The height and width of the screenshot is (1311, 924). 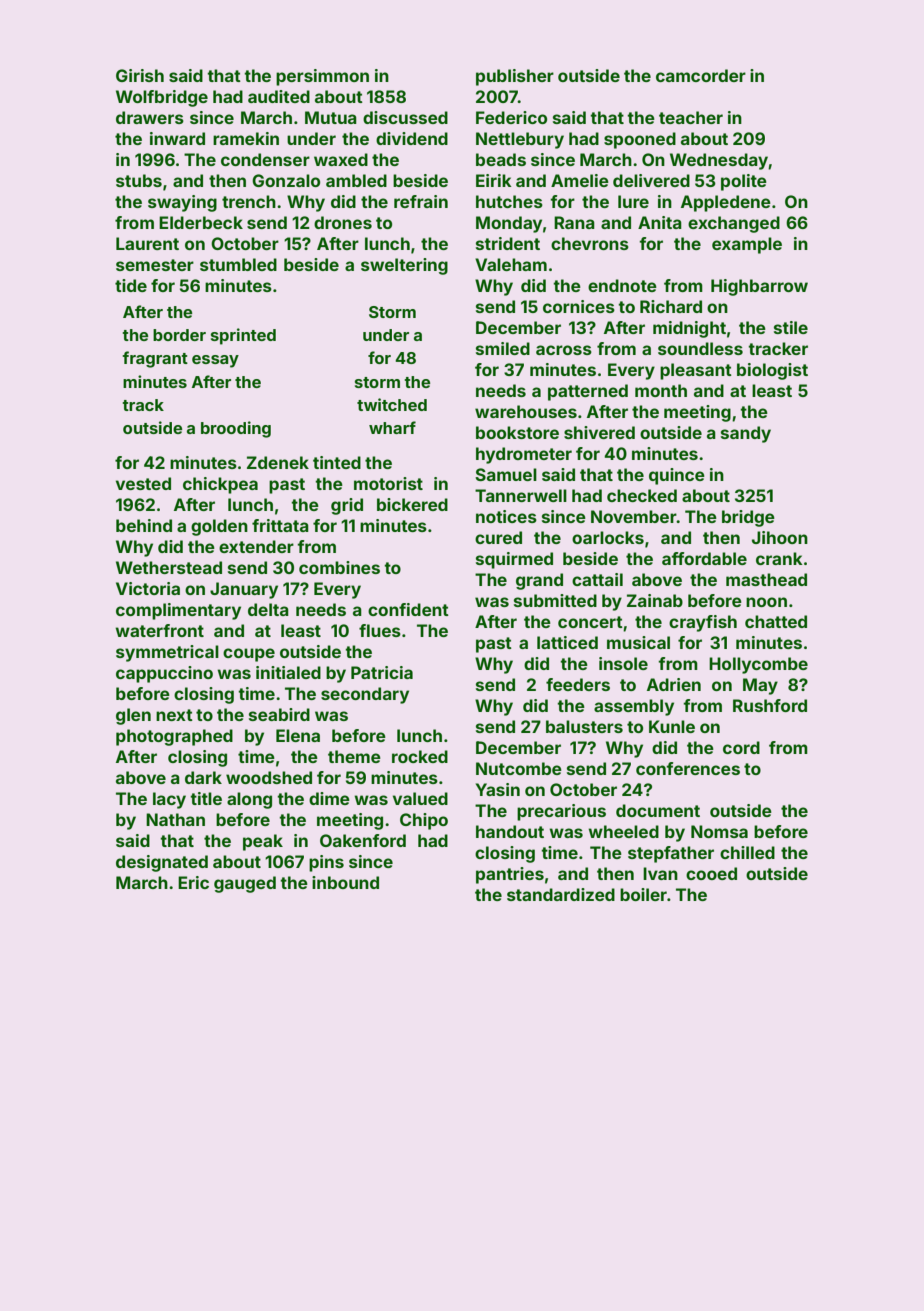 What do you see at coordinates (661, 390) in the screenshot?
I see `month` at bounding box center [661, 390].
